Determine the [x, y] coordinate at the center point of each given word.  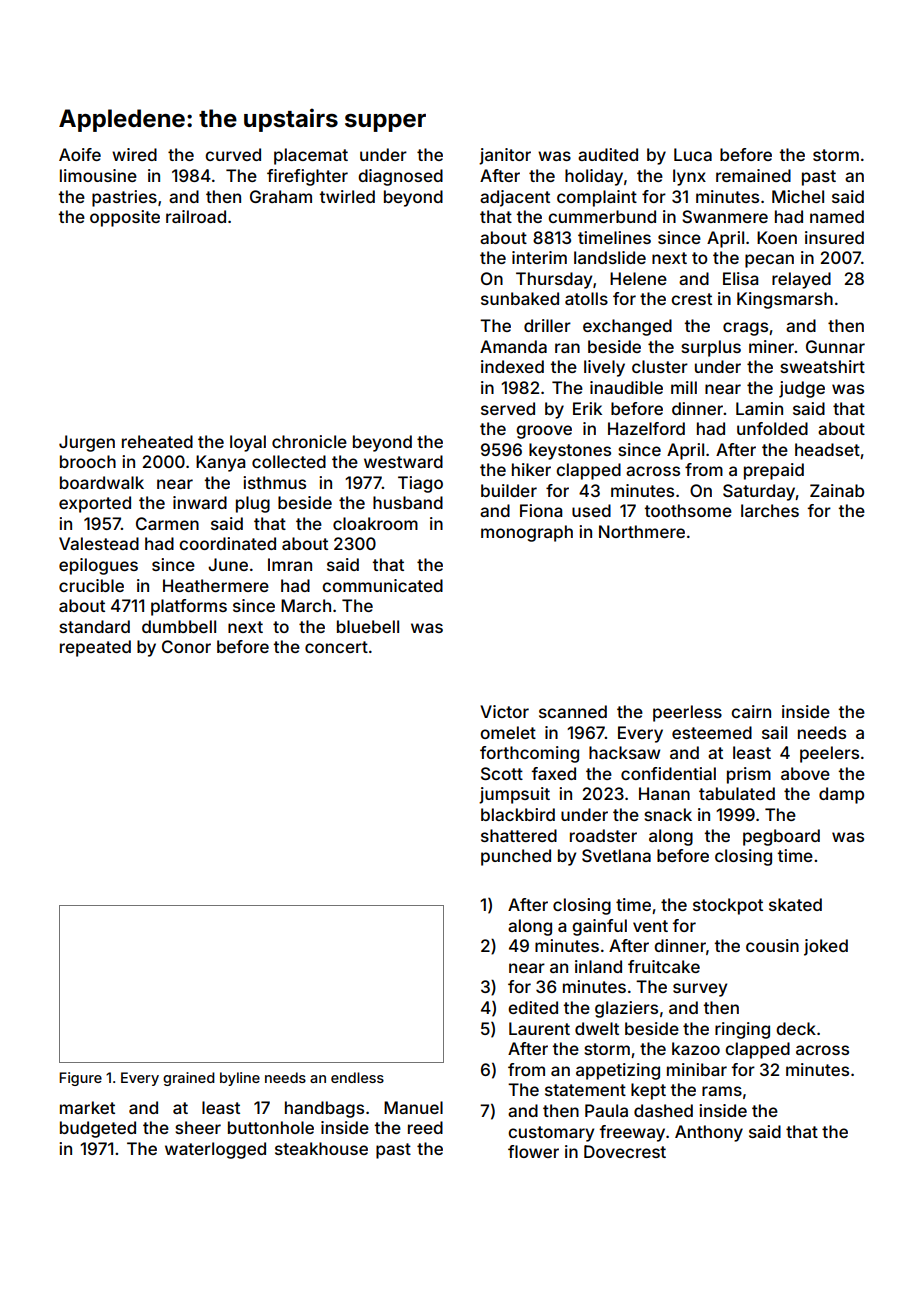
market [87, 1107]
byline [240, 1079]
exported [95, 504]
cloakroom [375, 523]
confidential [668, 773]
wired [134, 154]
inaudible [626, 387]
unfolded [772, 428]
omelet [508, 732]
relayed [801, 280]
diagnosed [400, 177]
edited [533, 1007]
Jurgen [87, 443]
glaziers [626, 1009]
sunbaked [520, 298]
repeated [95, 648]
